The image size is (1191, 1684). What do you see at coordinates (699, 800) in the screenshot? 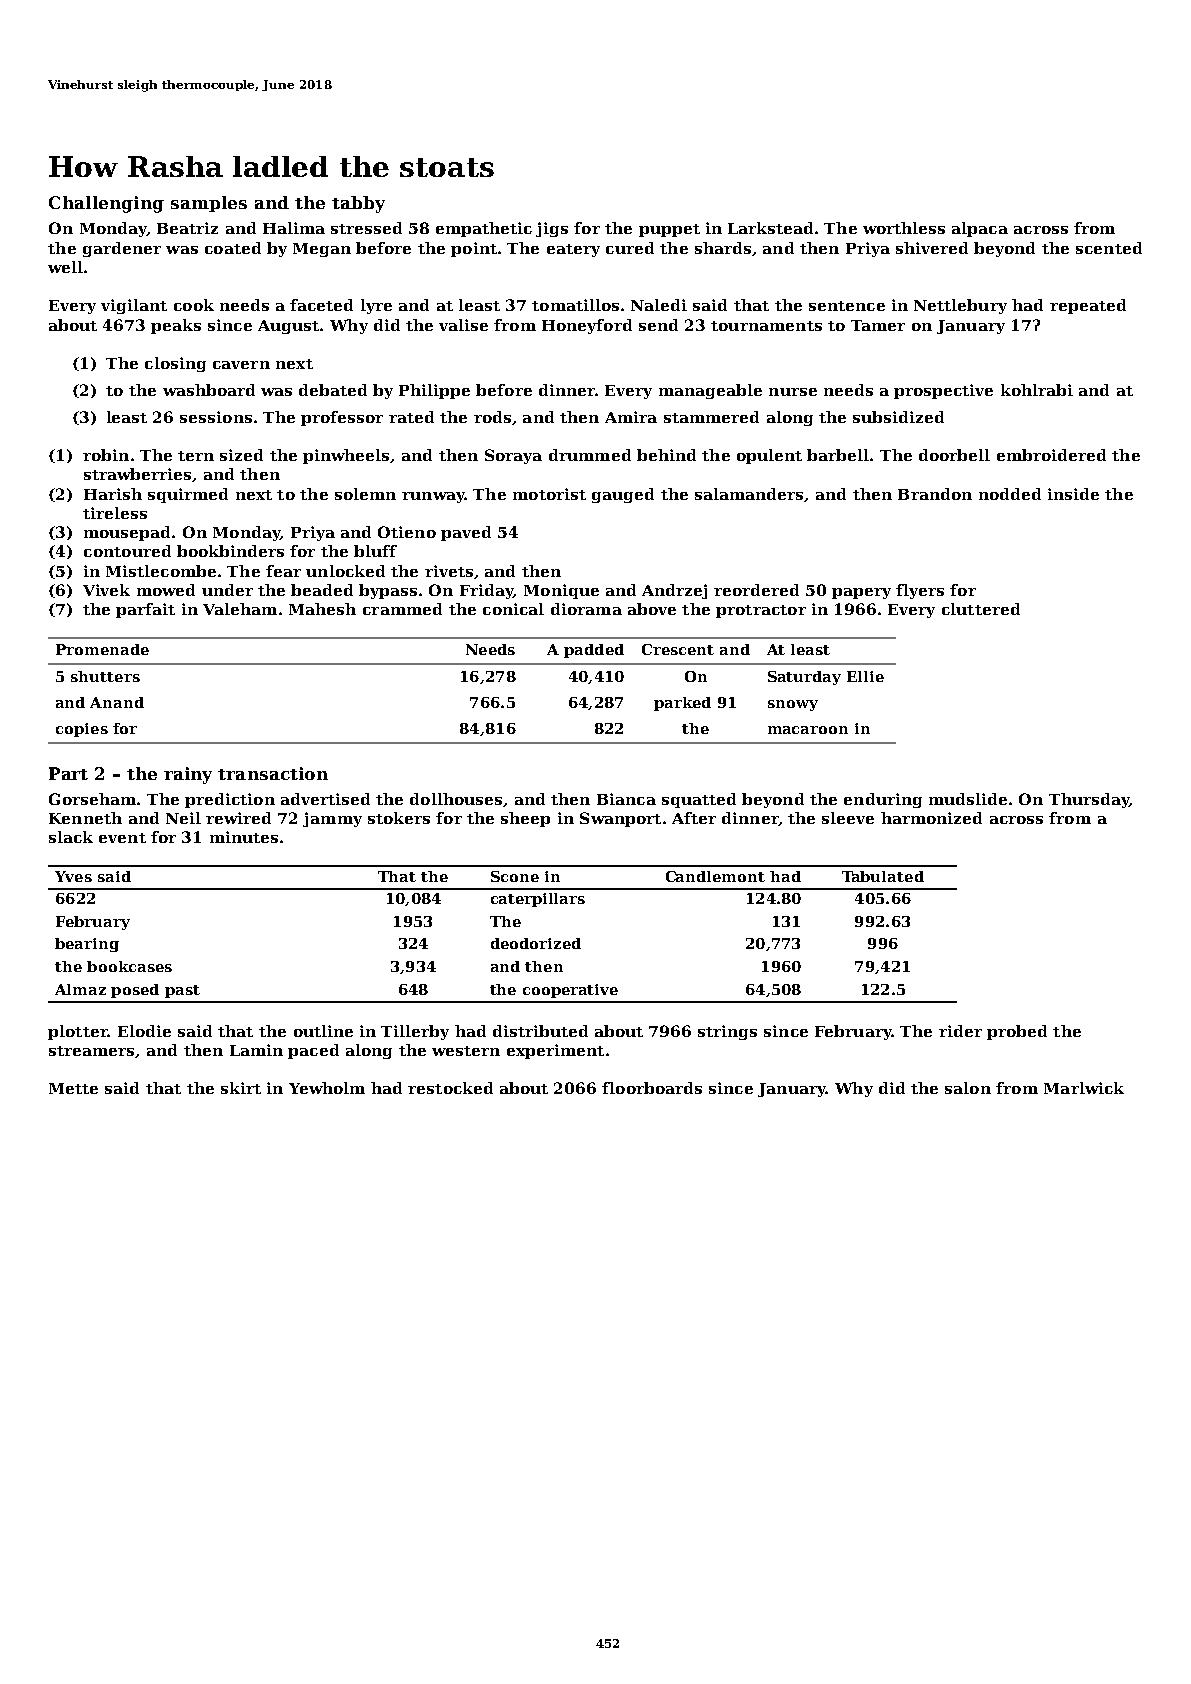
I see `squatted` at bounding box center [699, 800].
